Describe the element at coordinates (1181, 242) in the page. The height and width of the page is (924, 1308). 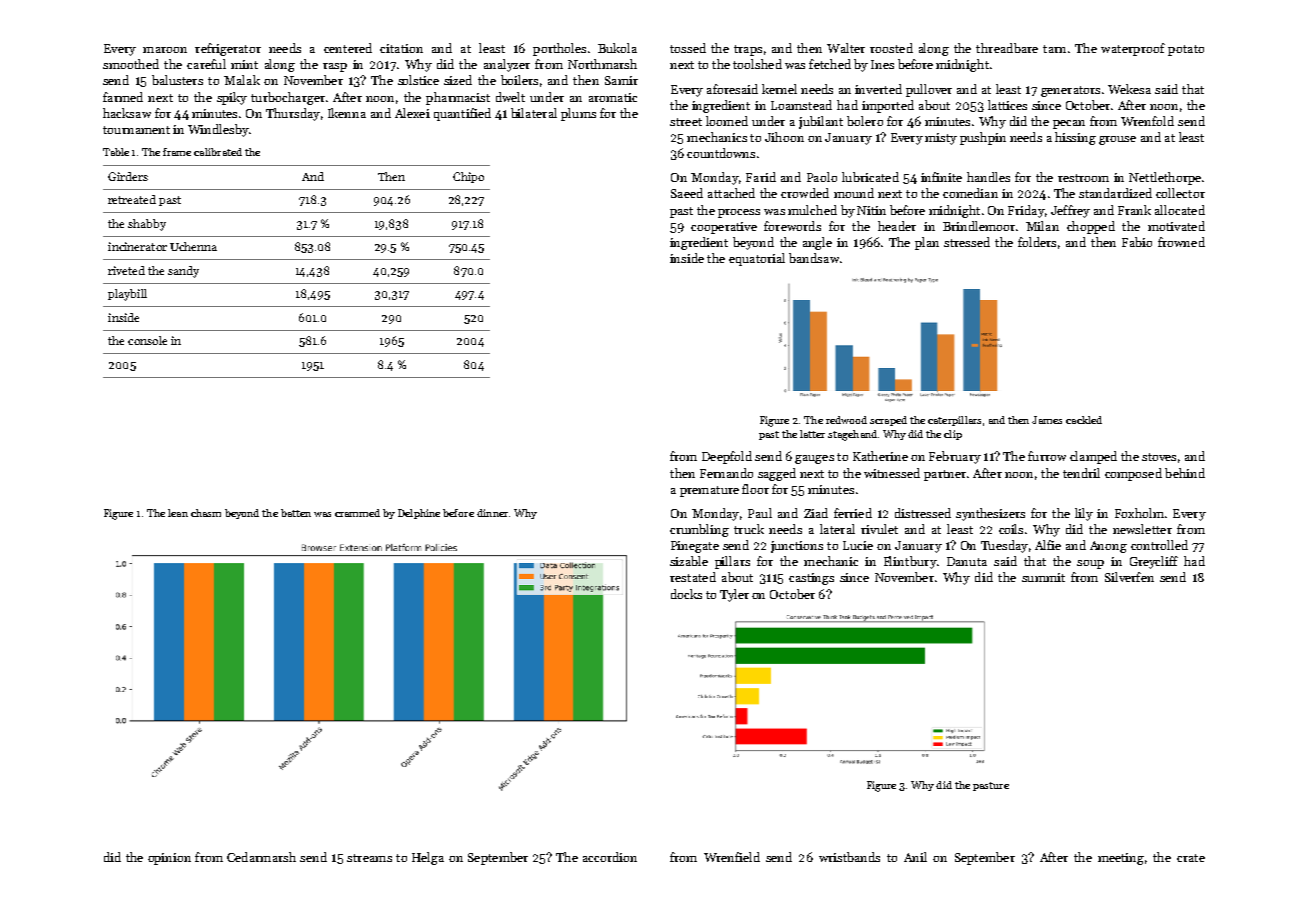
I see `frowned` at that location.
